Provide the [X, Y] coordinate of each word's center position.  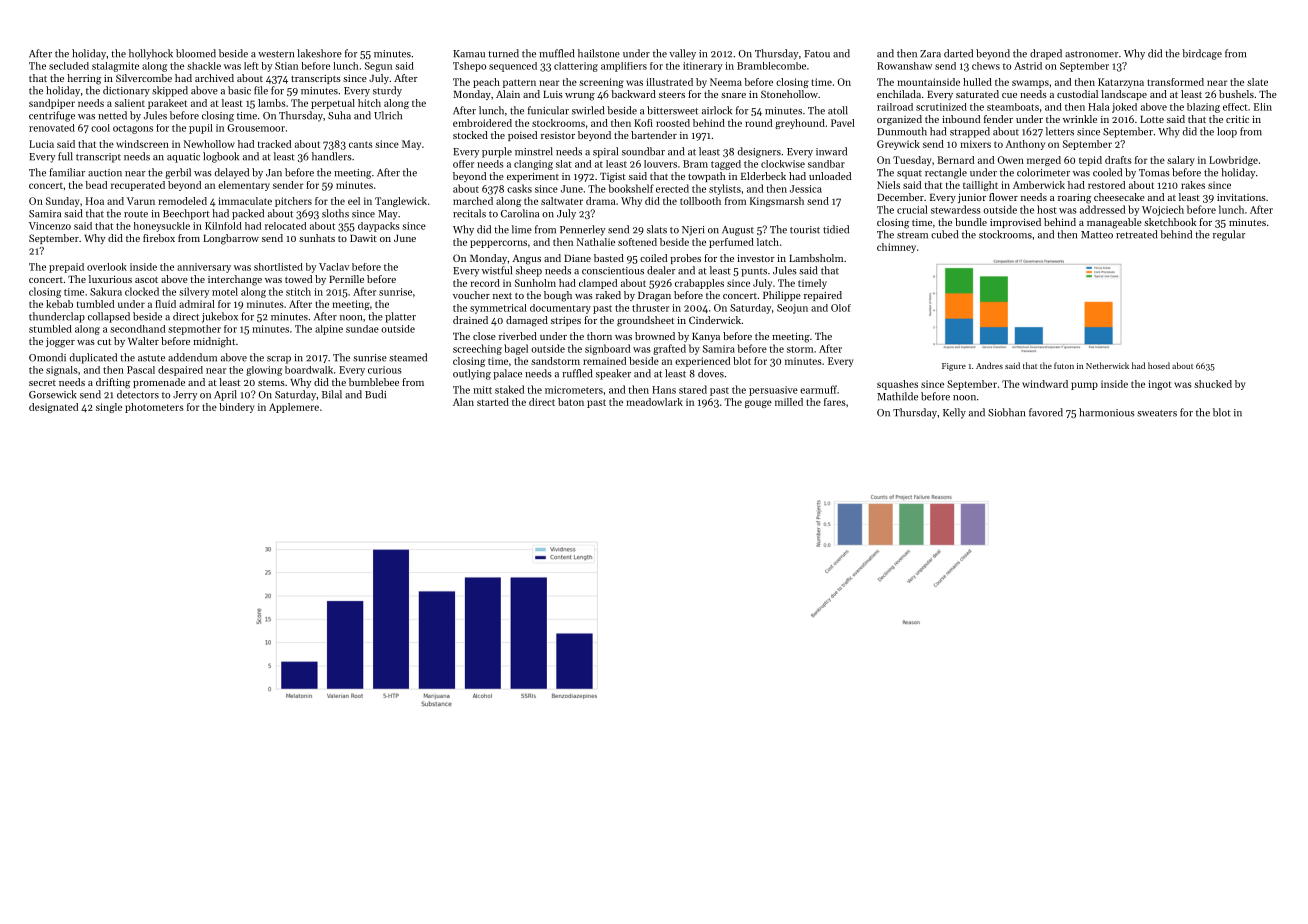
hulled [977, 82]
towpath [707, 177]
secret [42, 383]
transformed [1175, 82]
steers [672, 95]
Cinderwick [715, 320]
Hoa [95, 201]
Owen [1011, 160]
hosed [1159, 365]
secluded [69, 66]
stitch [298, 291]
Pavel [843, 123]
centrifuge [52, 116]
